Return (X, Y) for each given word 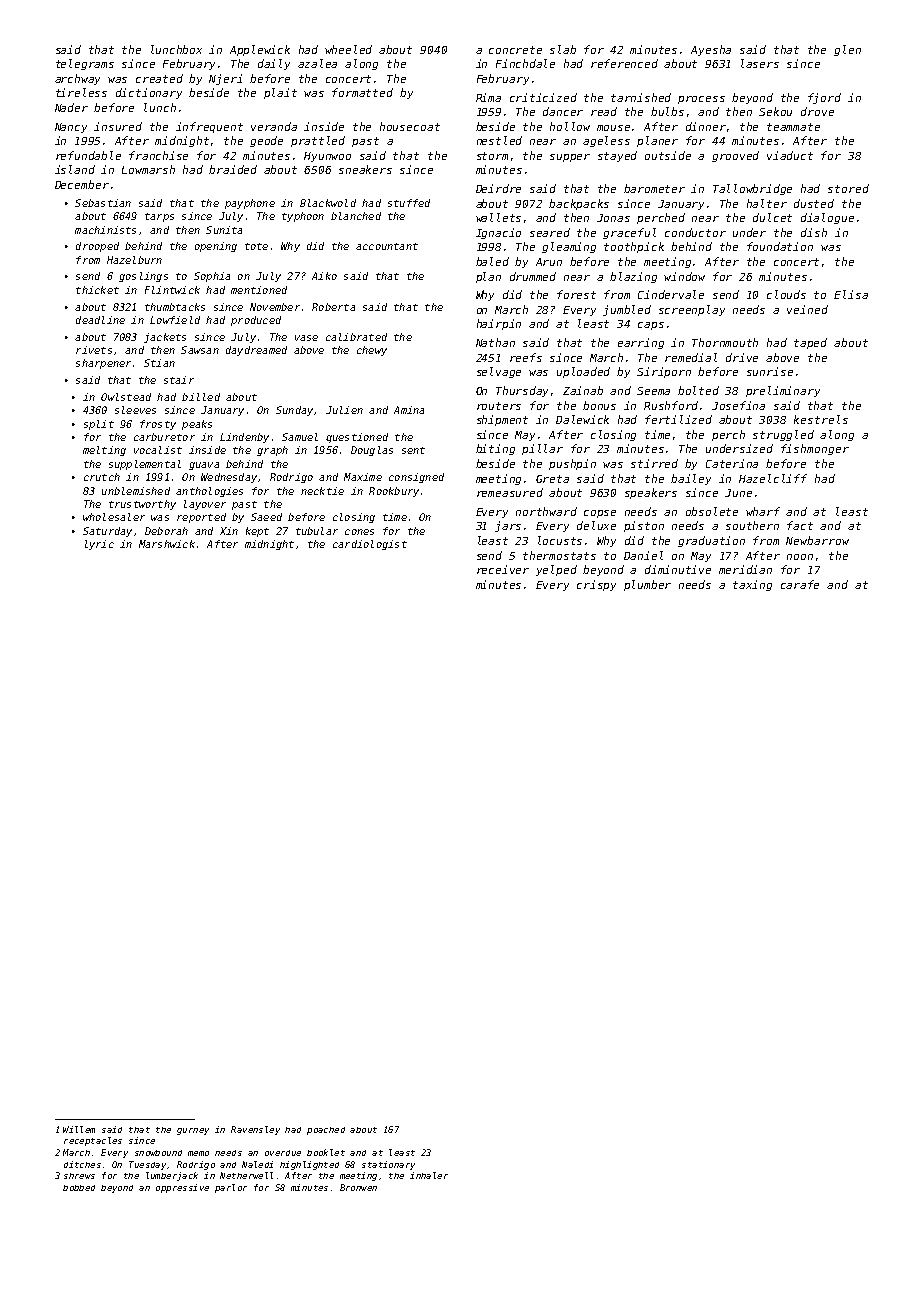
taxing (752, 585)
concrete (515, 50)
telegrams (85, 64)
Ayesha (711, 50)
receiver (503, 569)
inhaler (429, 1175)
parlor (231, 1188)
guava (204, 466)
